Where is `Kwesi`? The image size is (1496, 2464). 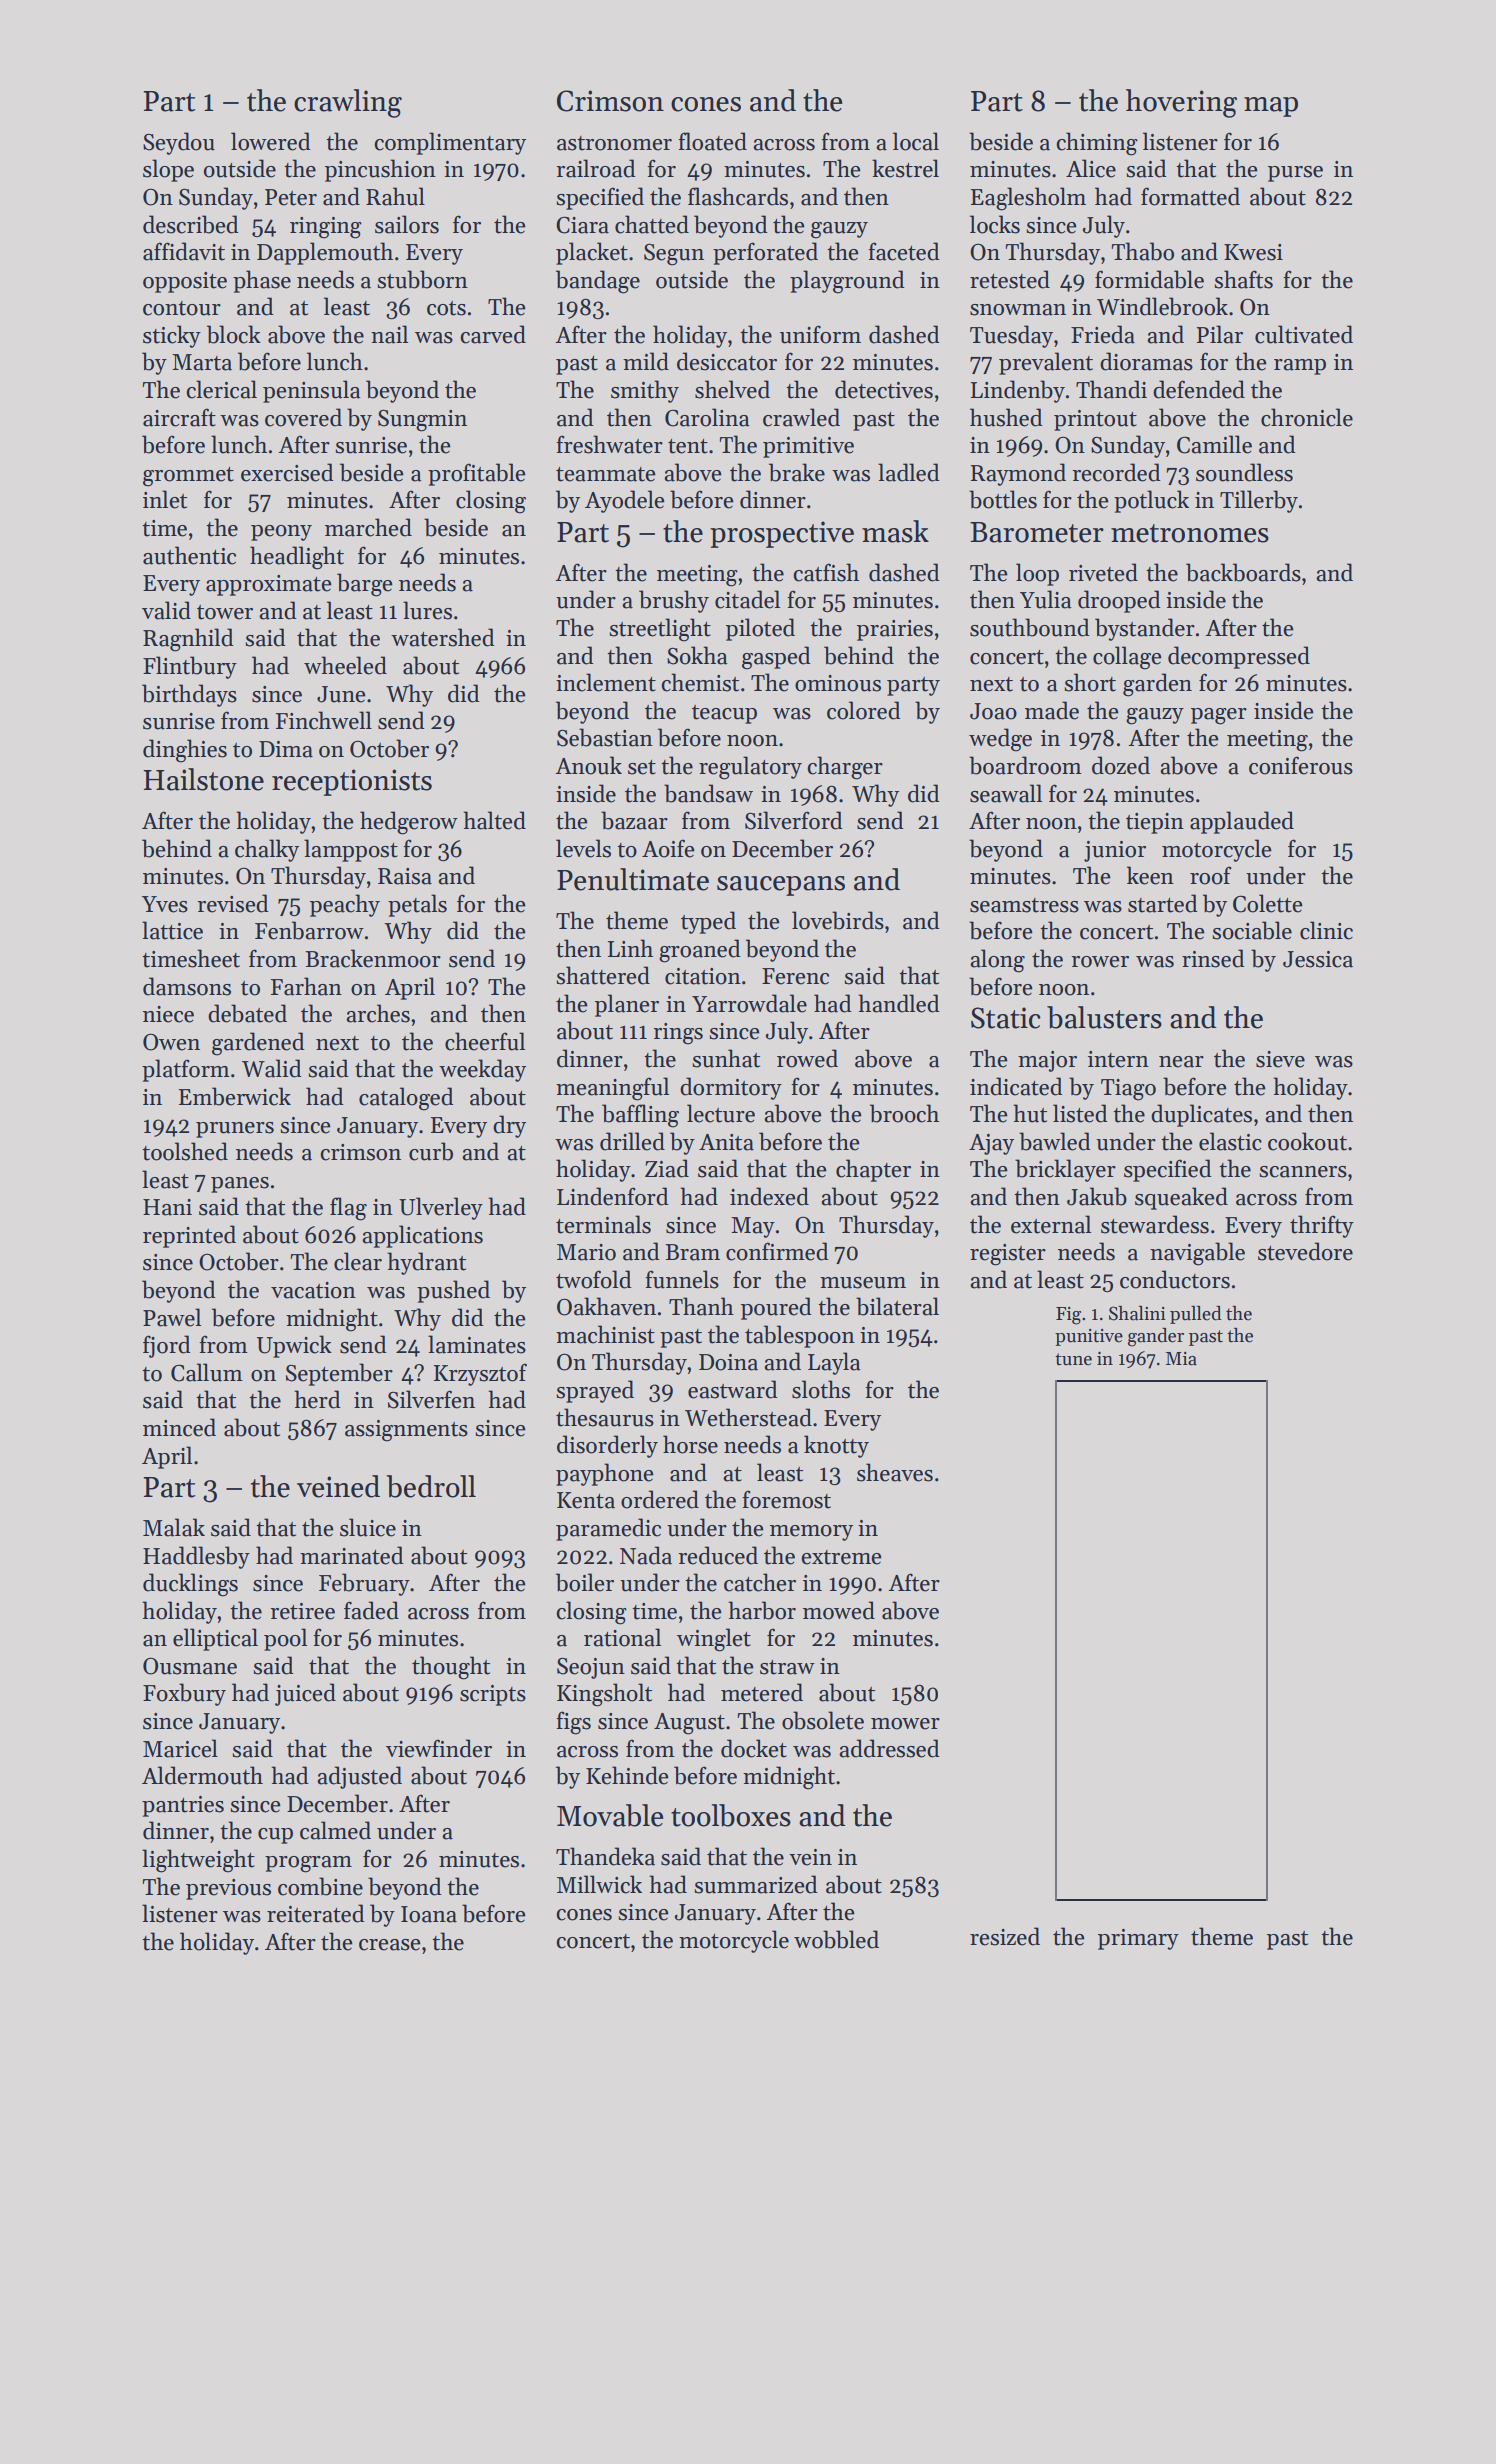 Kwesi is located at coordinates (1253, 252).
